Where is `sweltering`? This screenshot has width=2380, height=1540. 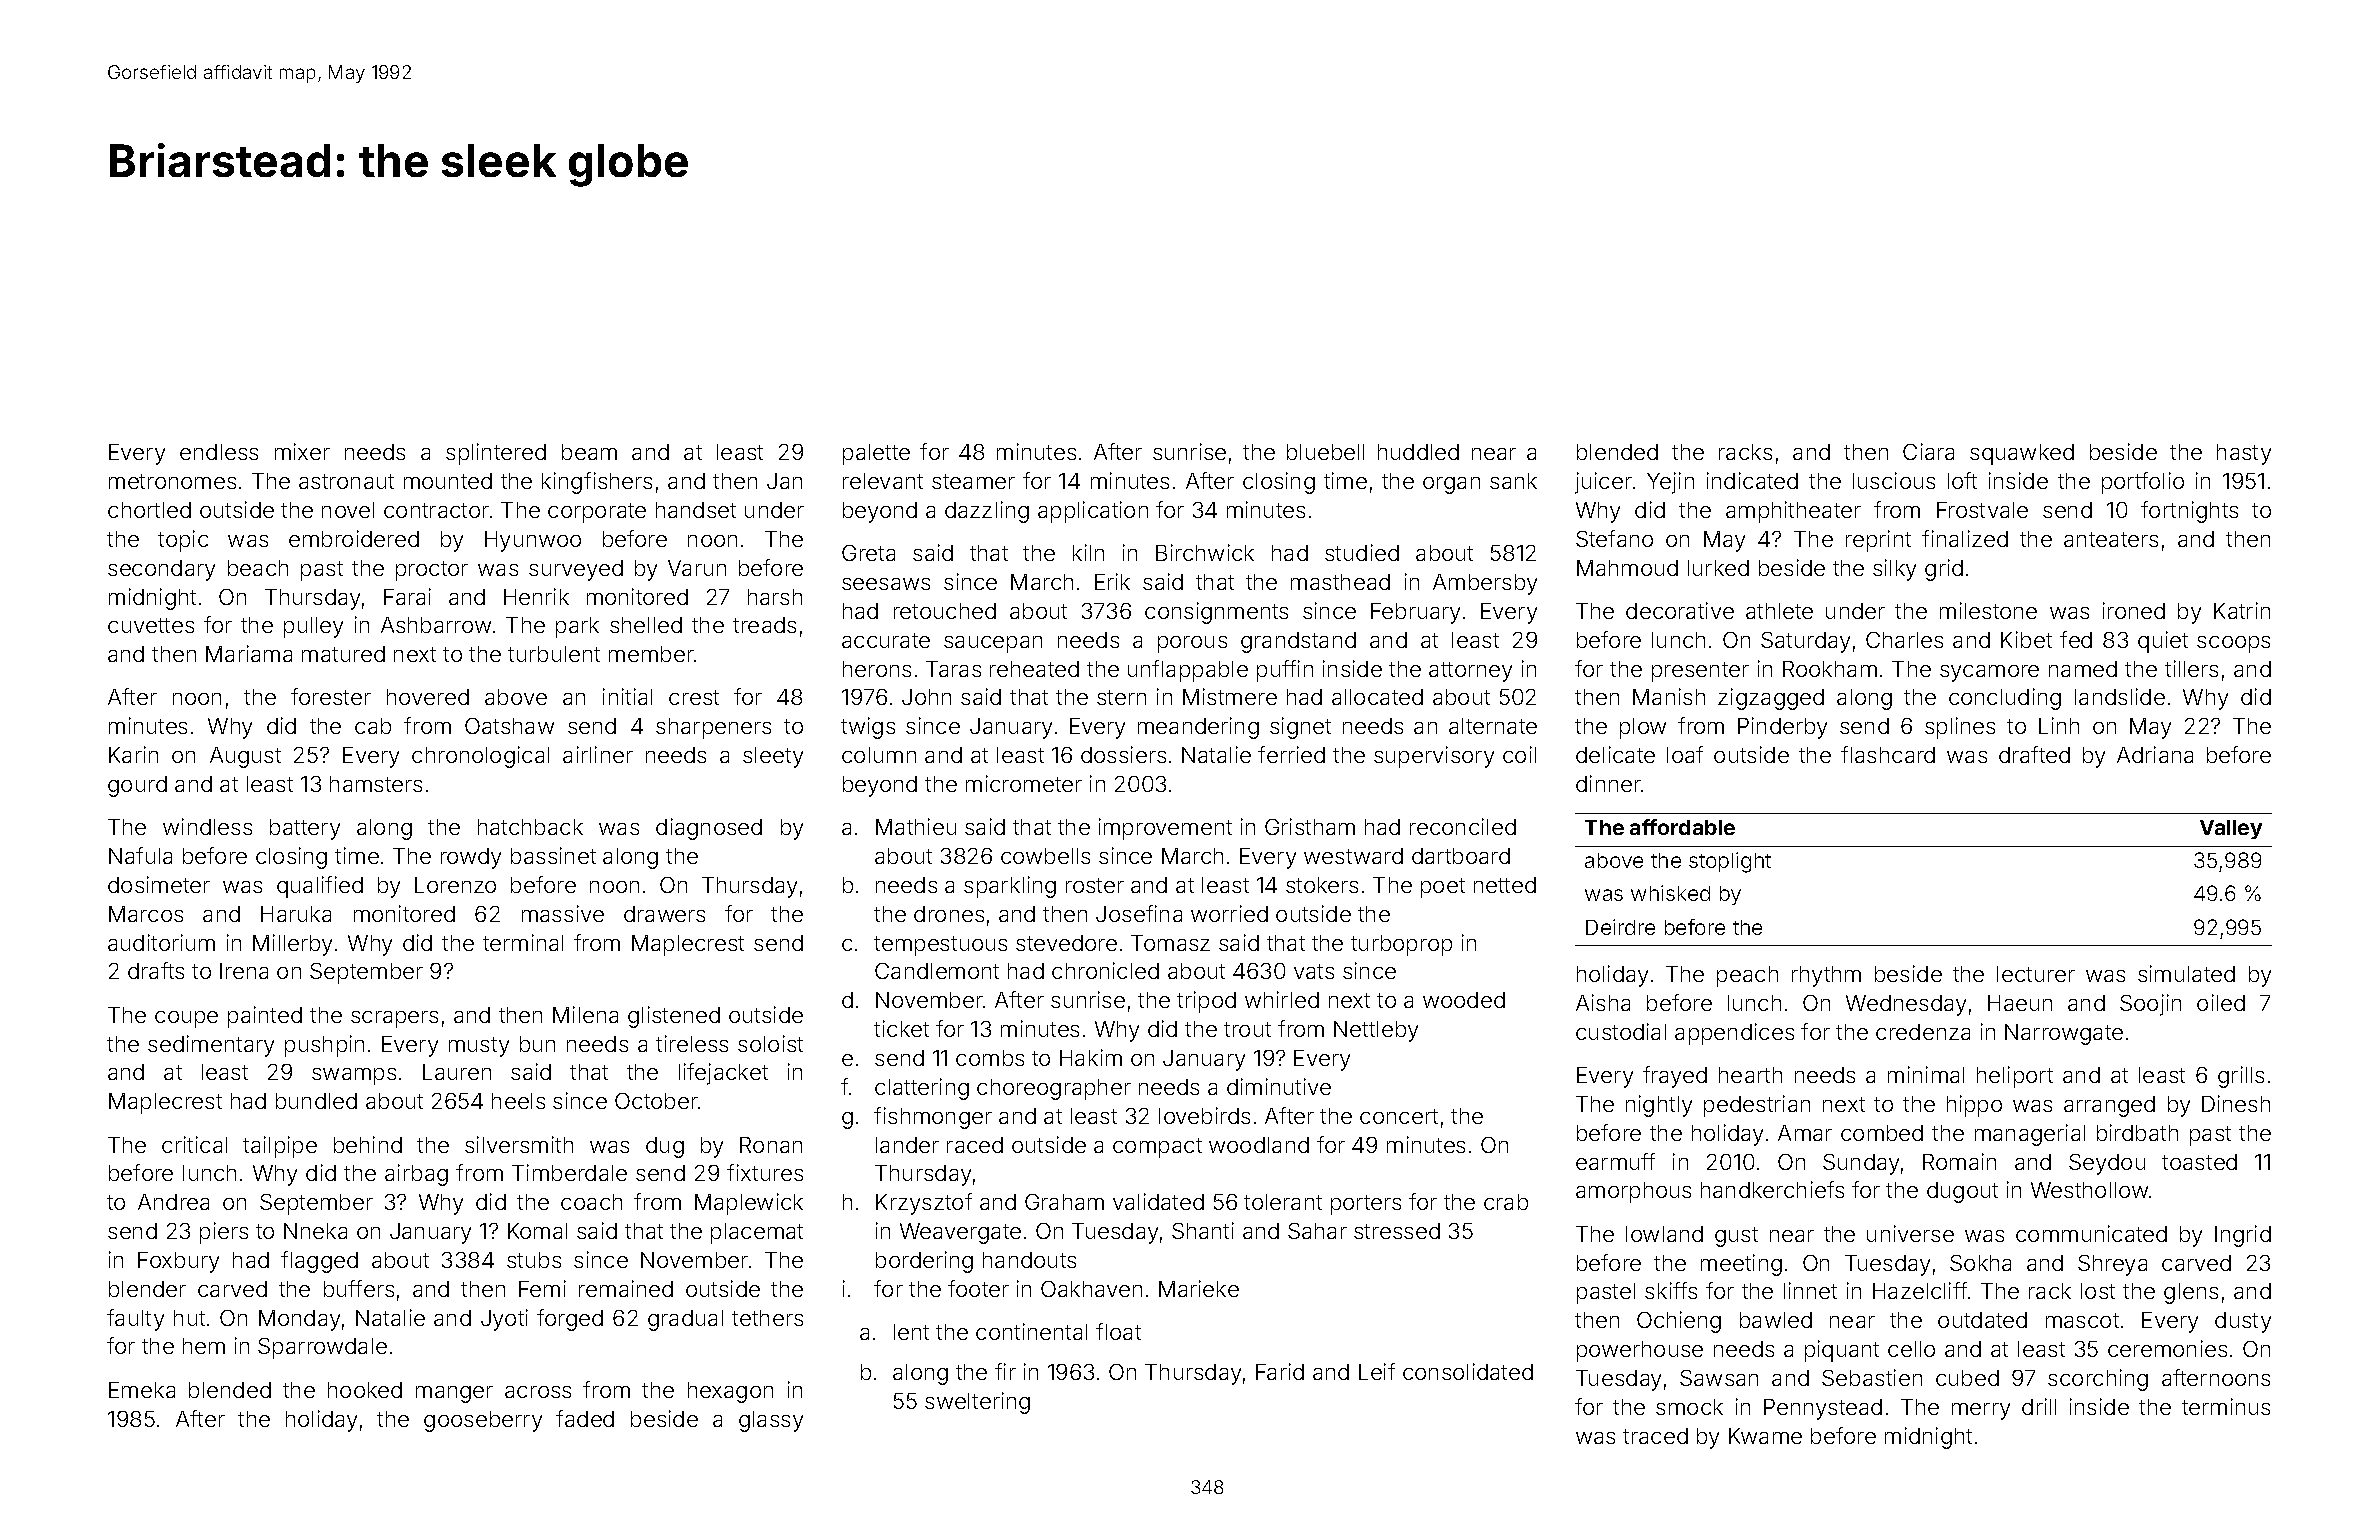
sweltering is located at coordinates (977, 1403).
